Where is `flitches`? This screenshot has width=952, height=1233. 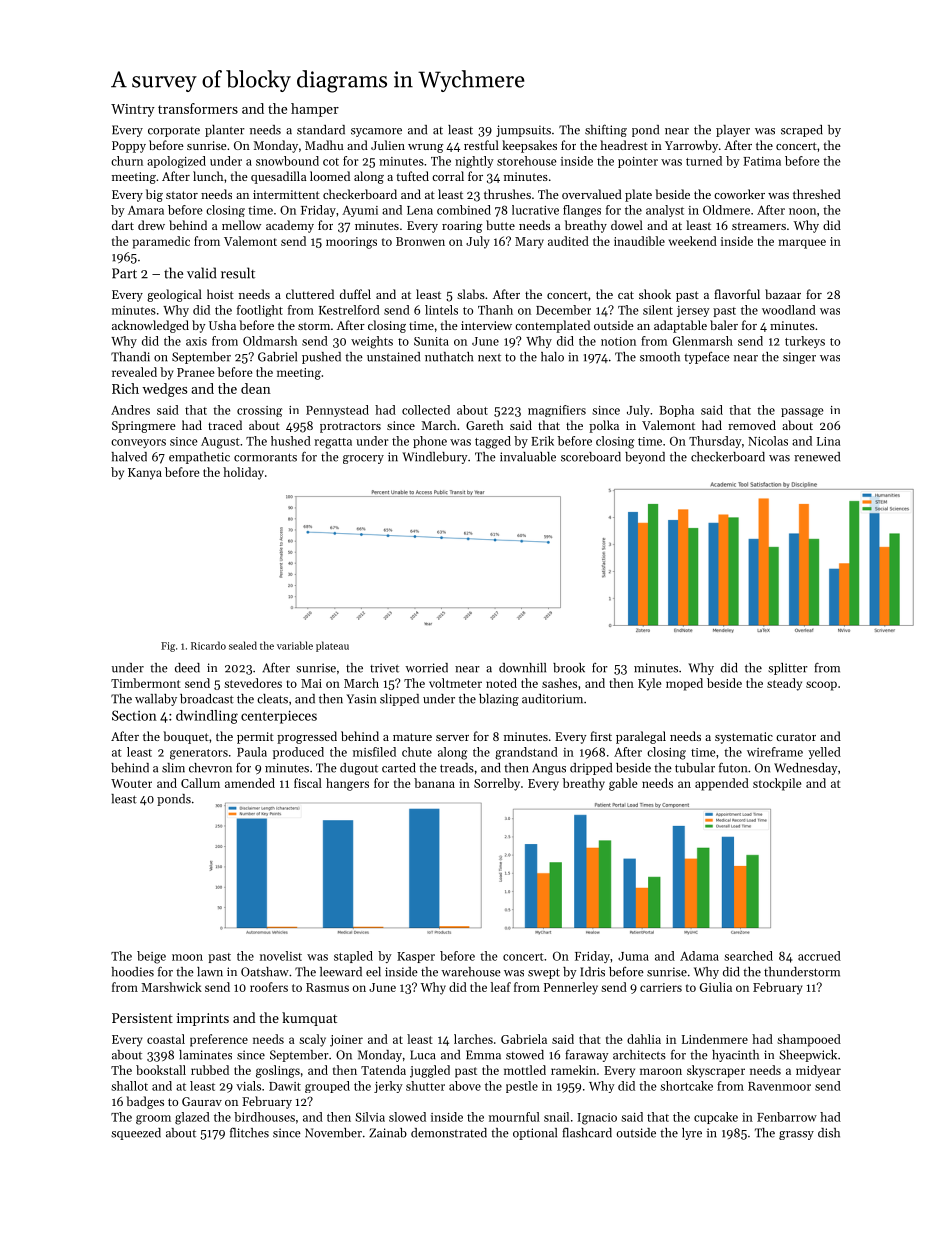
flitches is located at coordinates (249, 1132).
